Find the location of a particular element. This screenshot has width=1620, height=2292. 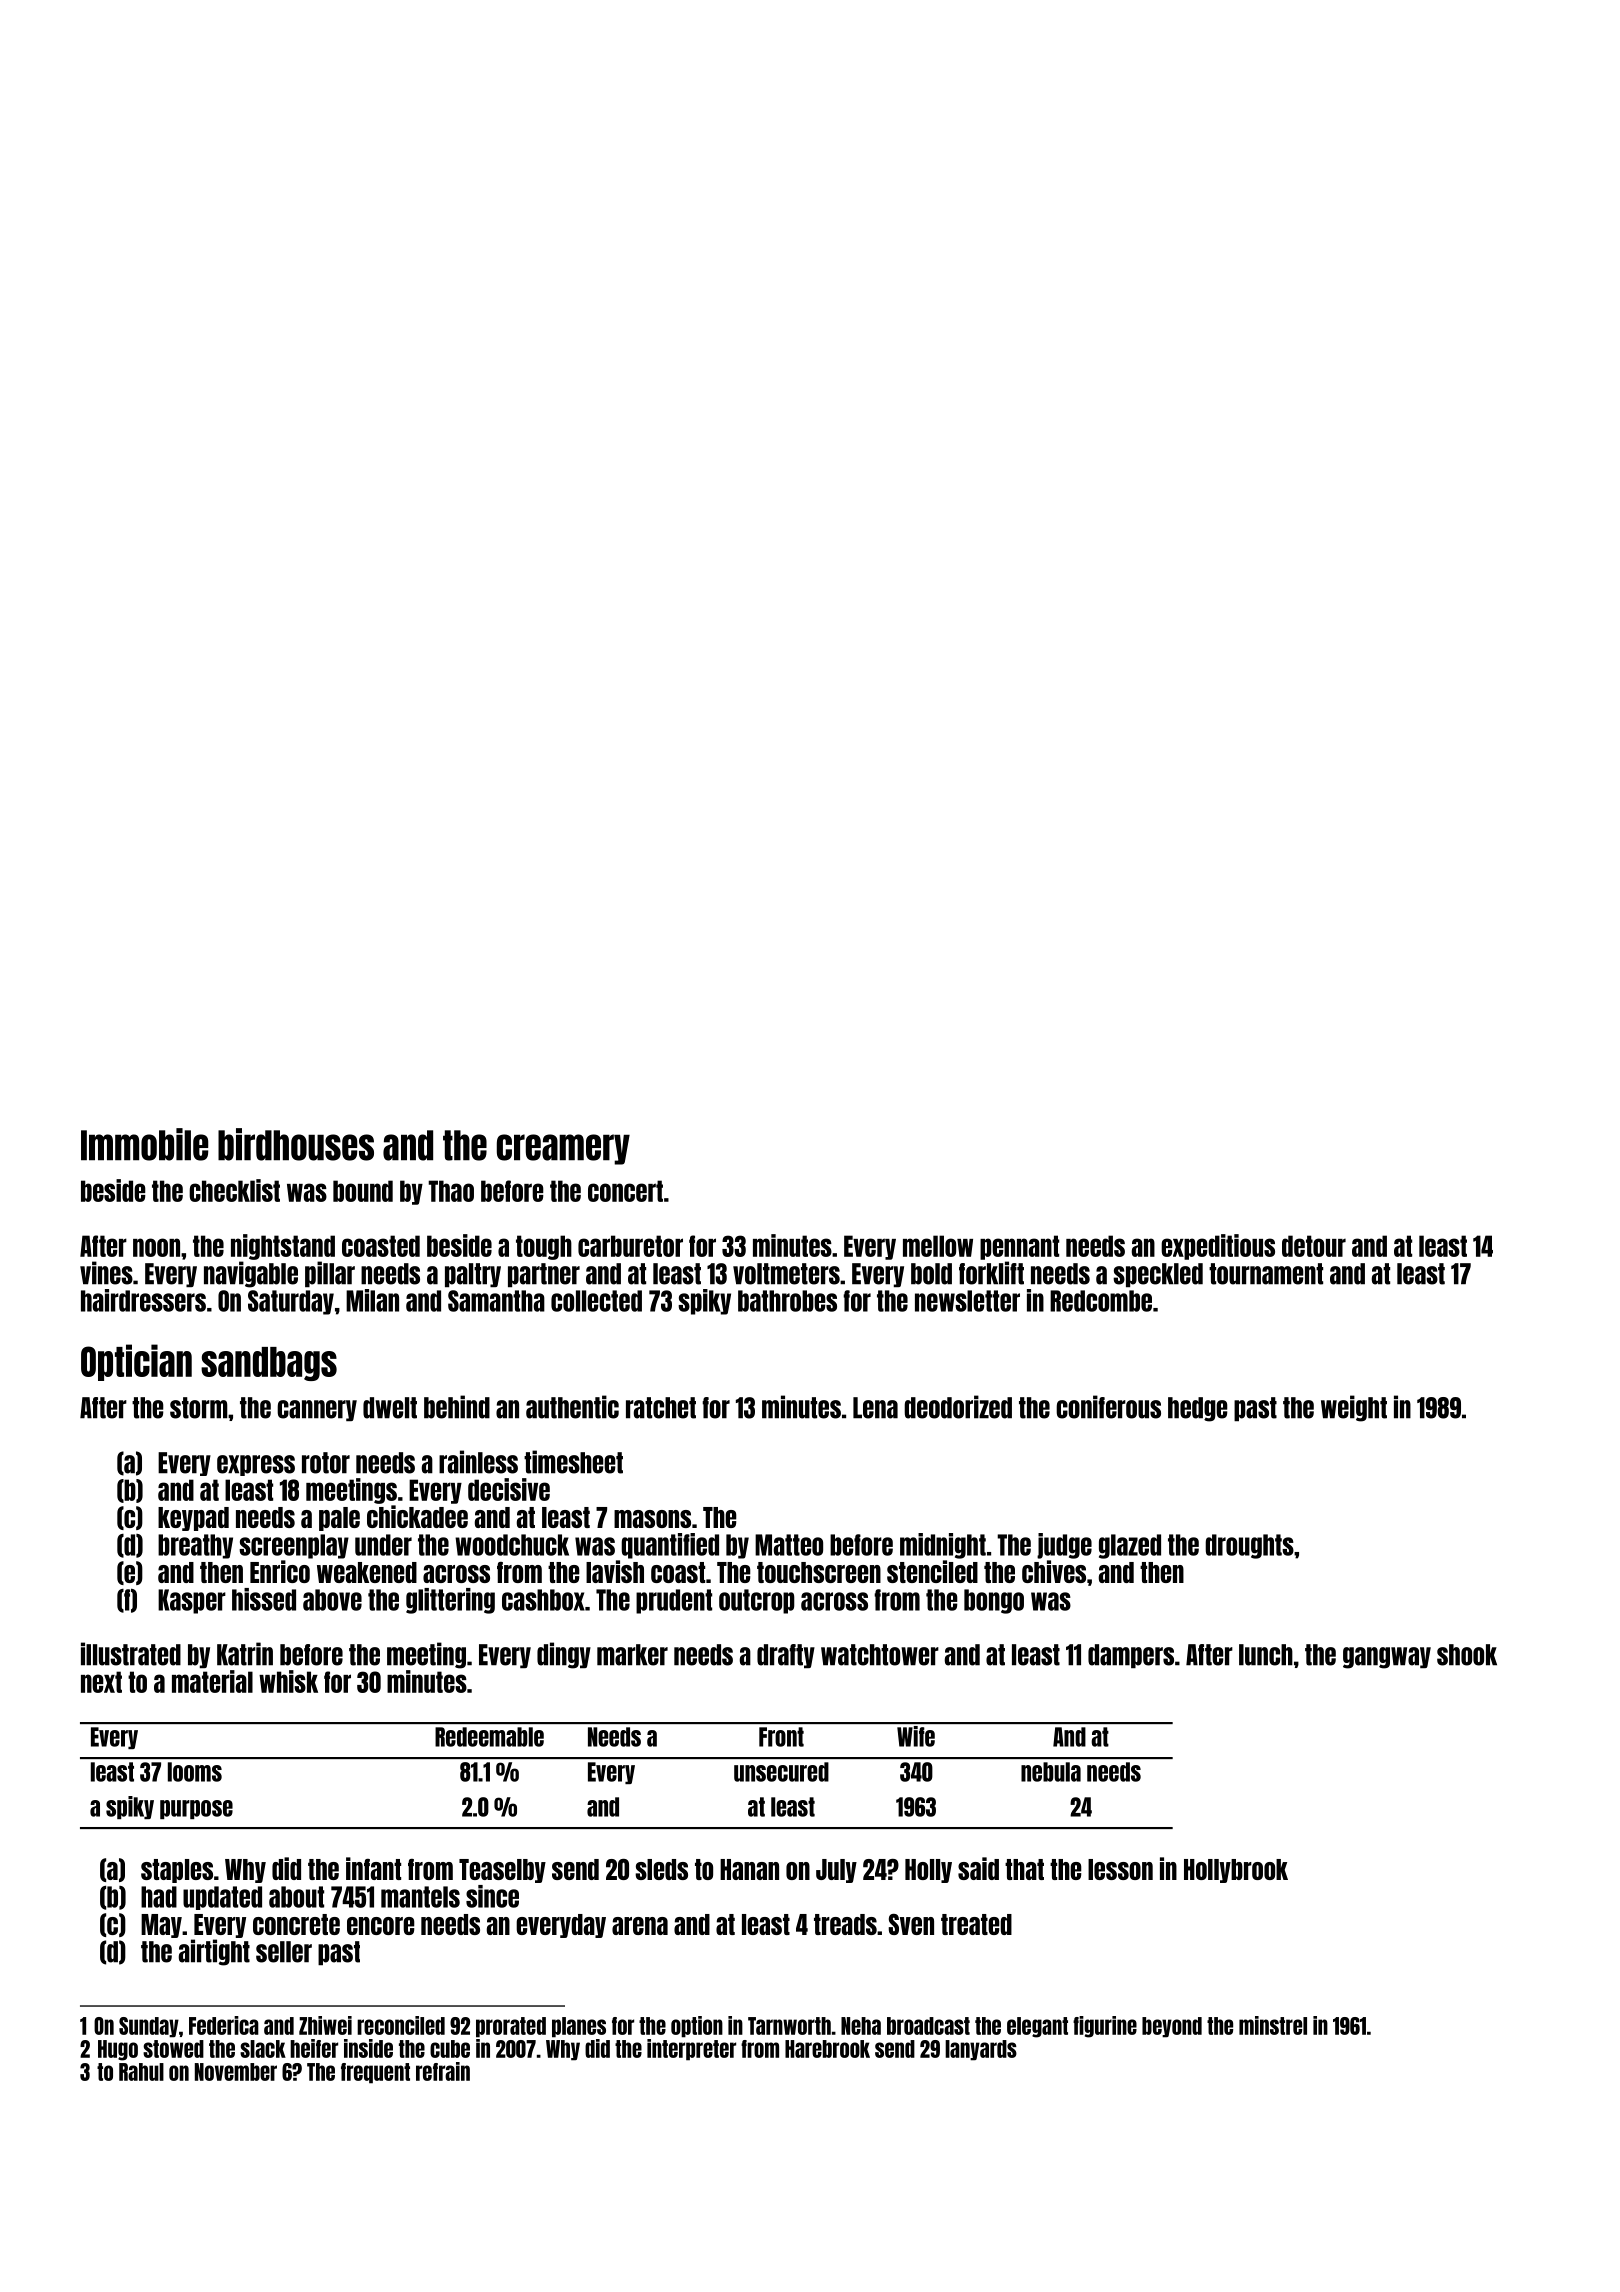

droughts is located at coordinates (1249, 1546).
